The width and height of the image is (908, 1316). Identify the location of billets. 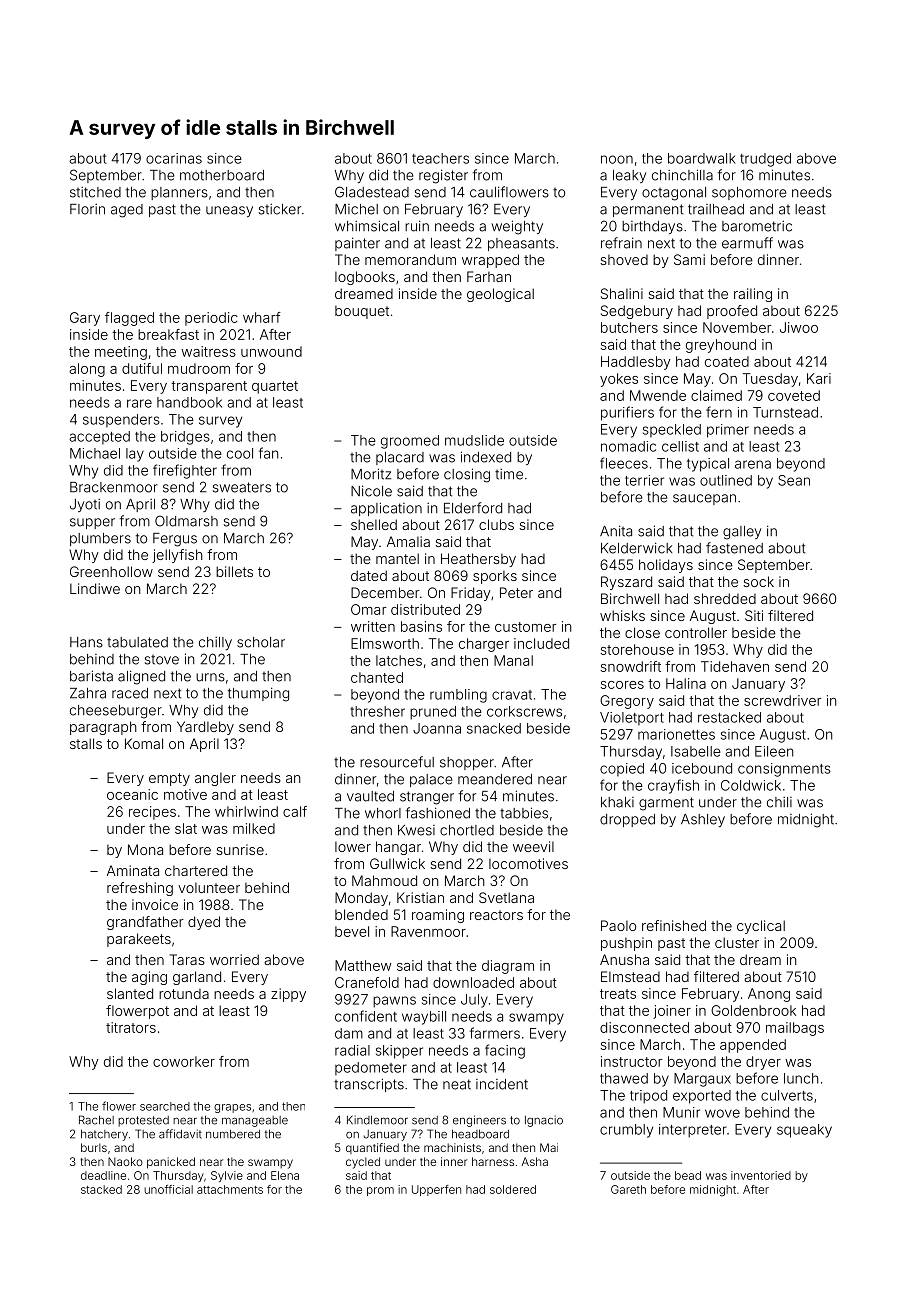
(234, 571).
